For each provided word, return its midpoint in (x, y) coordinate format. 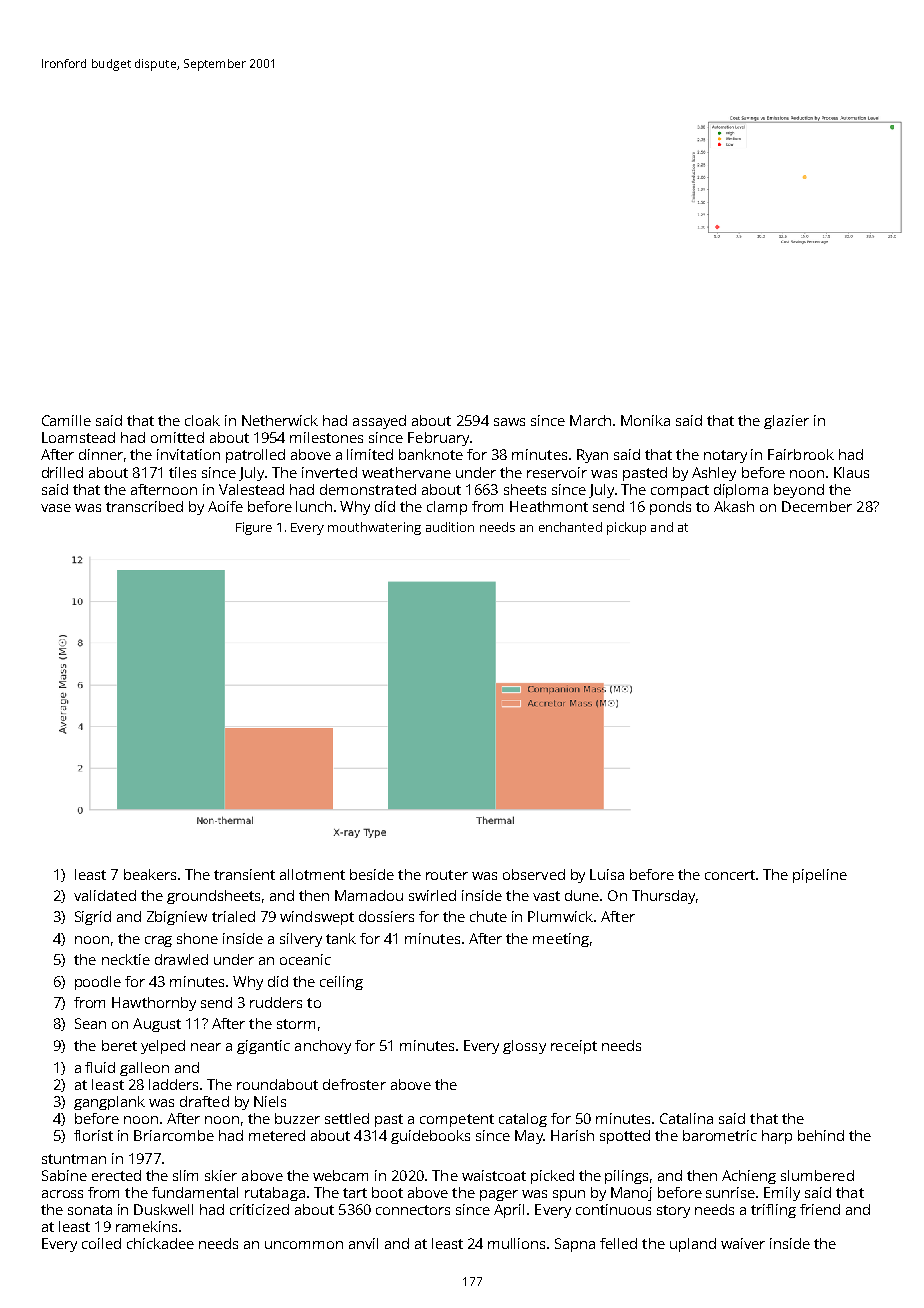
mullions (516, 1243)
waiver (743, 1243)
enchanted (570, 527)
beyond (799, 491)
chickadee (160, 1243)
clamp (447, 508)
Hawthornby (154, 1004)
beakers (150, 874)
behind (821, 1135)
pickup (626, 528)
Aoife (225, 506)
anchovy (323, 1047)
